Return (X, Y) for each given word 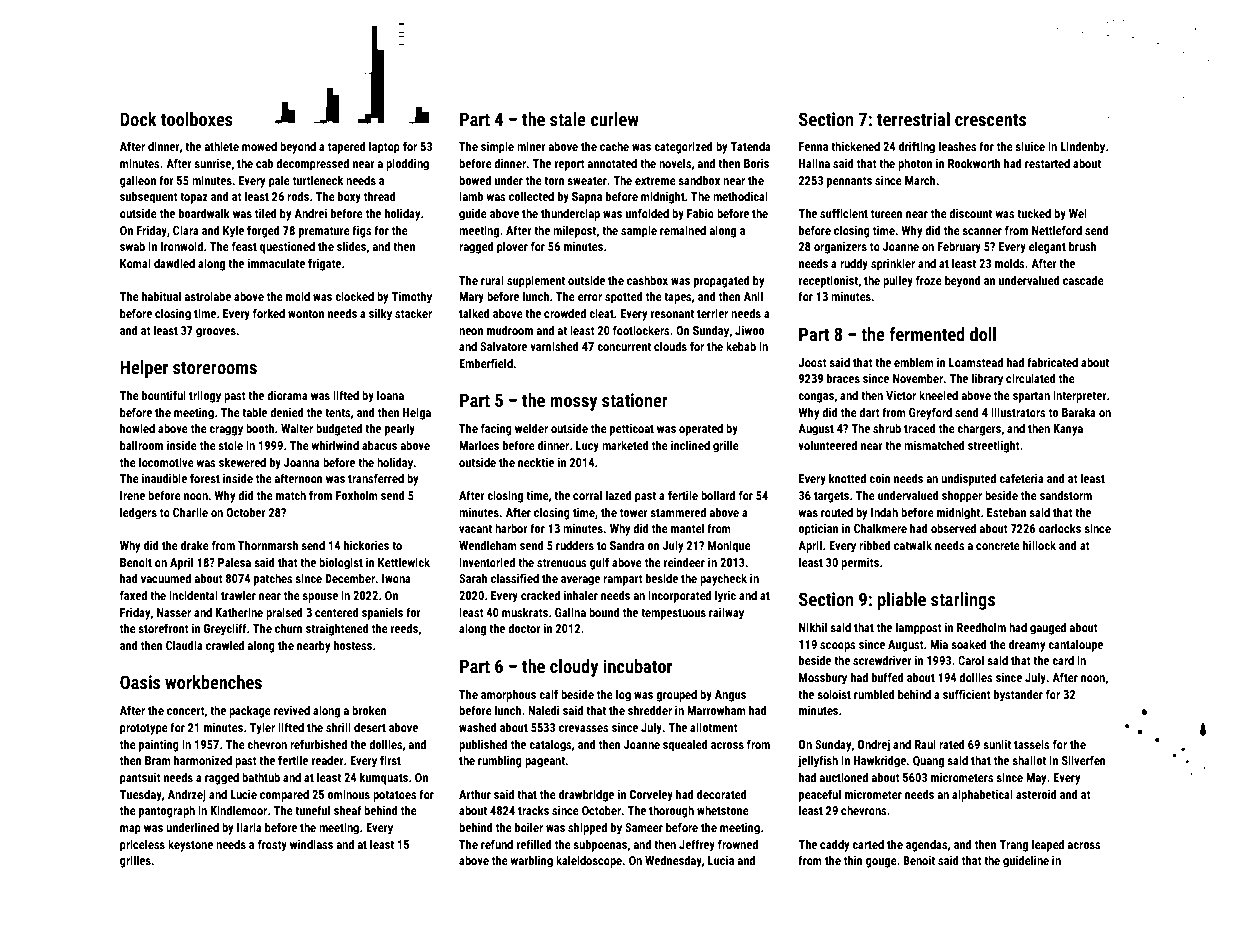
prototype (144, 729)
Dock (138, 119)
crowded (565, 313)
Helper (144, 369)
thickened (855, 146)
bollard (718, 495)
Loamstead (976, 362)
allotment (714, 727)
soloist (834, 694)
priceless (142, 845)
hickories (366, 545)
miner (531, 146)
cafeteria (1021, 478)
